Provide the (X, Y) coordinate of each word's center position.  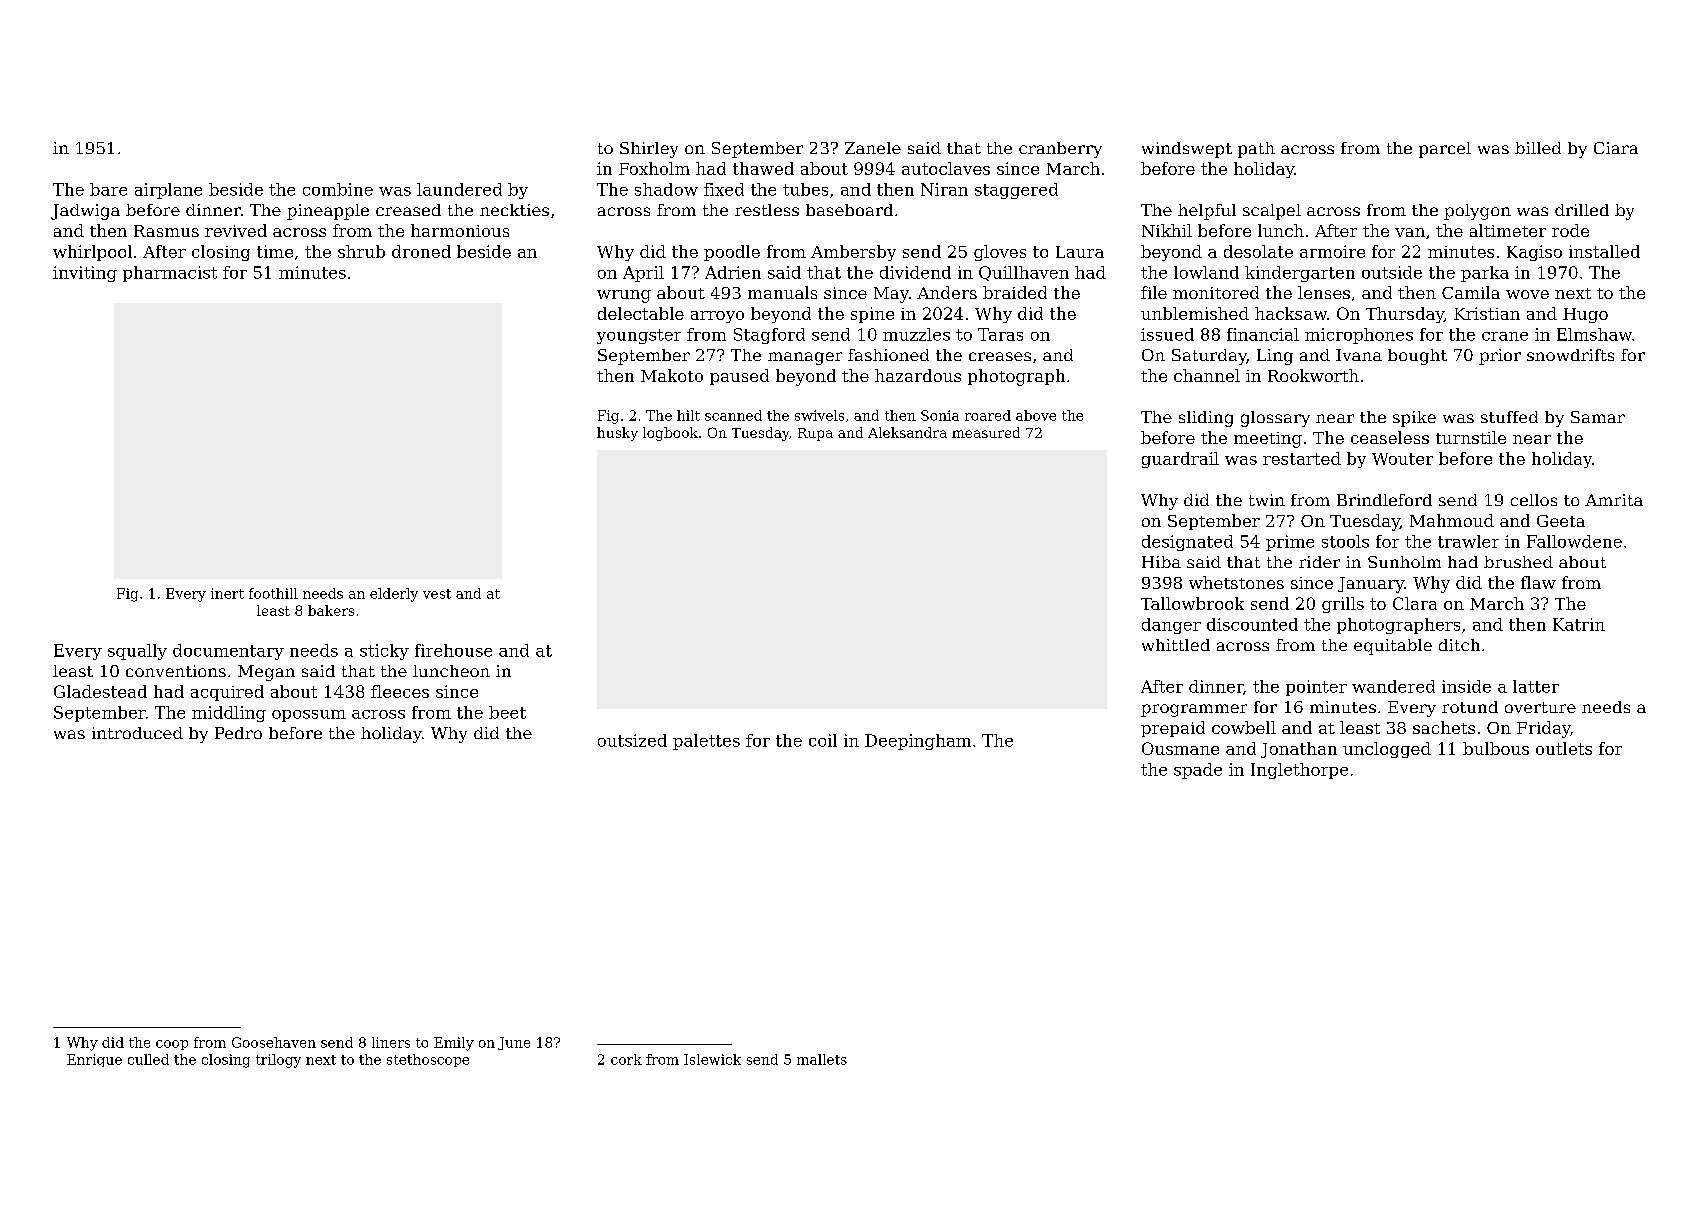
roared (988, 415)
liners (391, 1042)
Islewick (712, 1059)
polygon (1477, 212)
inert (227, 593)
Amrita (1614, 500)
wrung (624, 296)
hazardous (918, 375)
